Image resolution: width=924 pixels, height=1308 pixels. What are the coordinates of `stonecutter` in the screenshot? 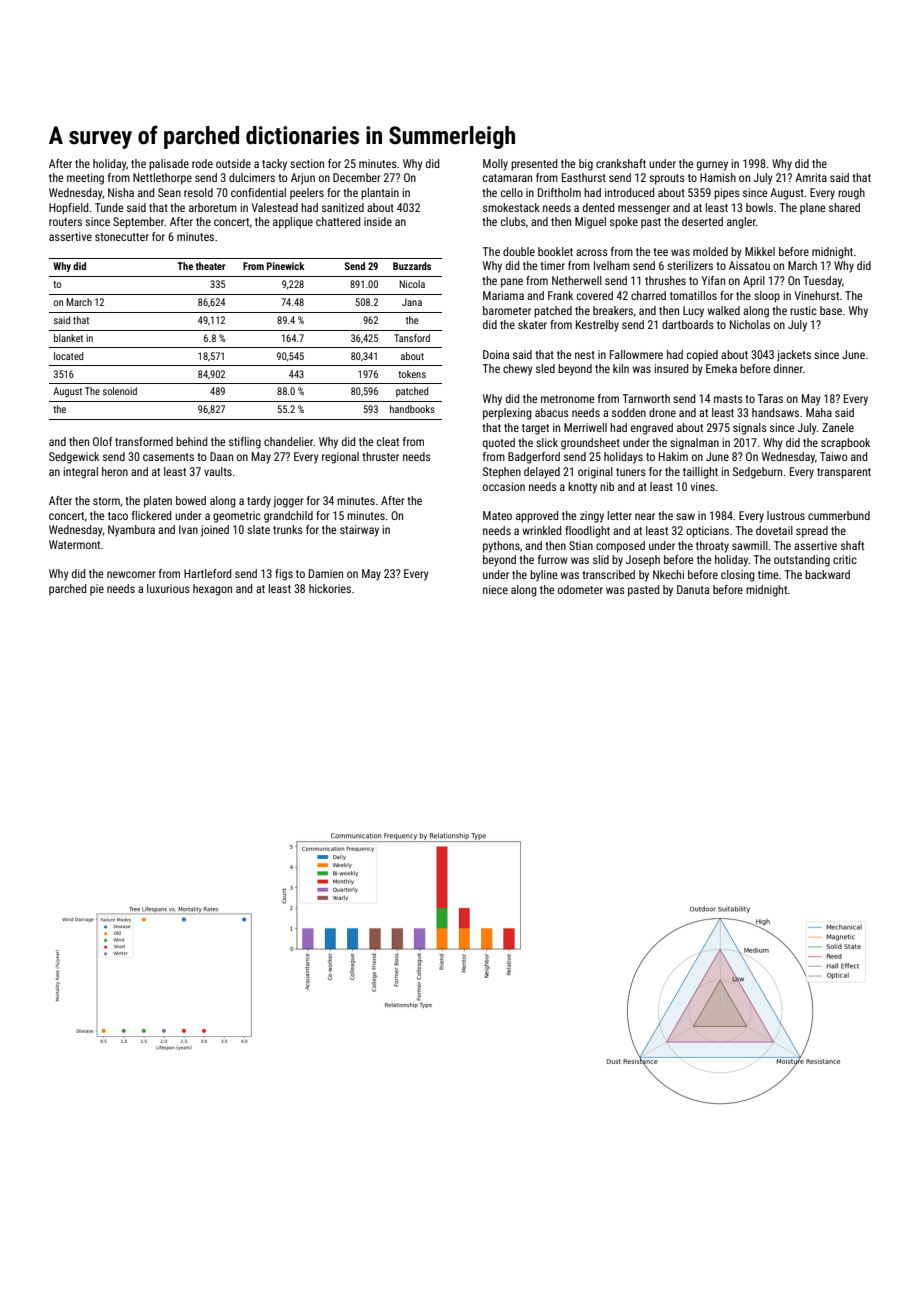 It's located at (122, 237).
